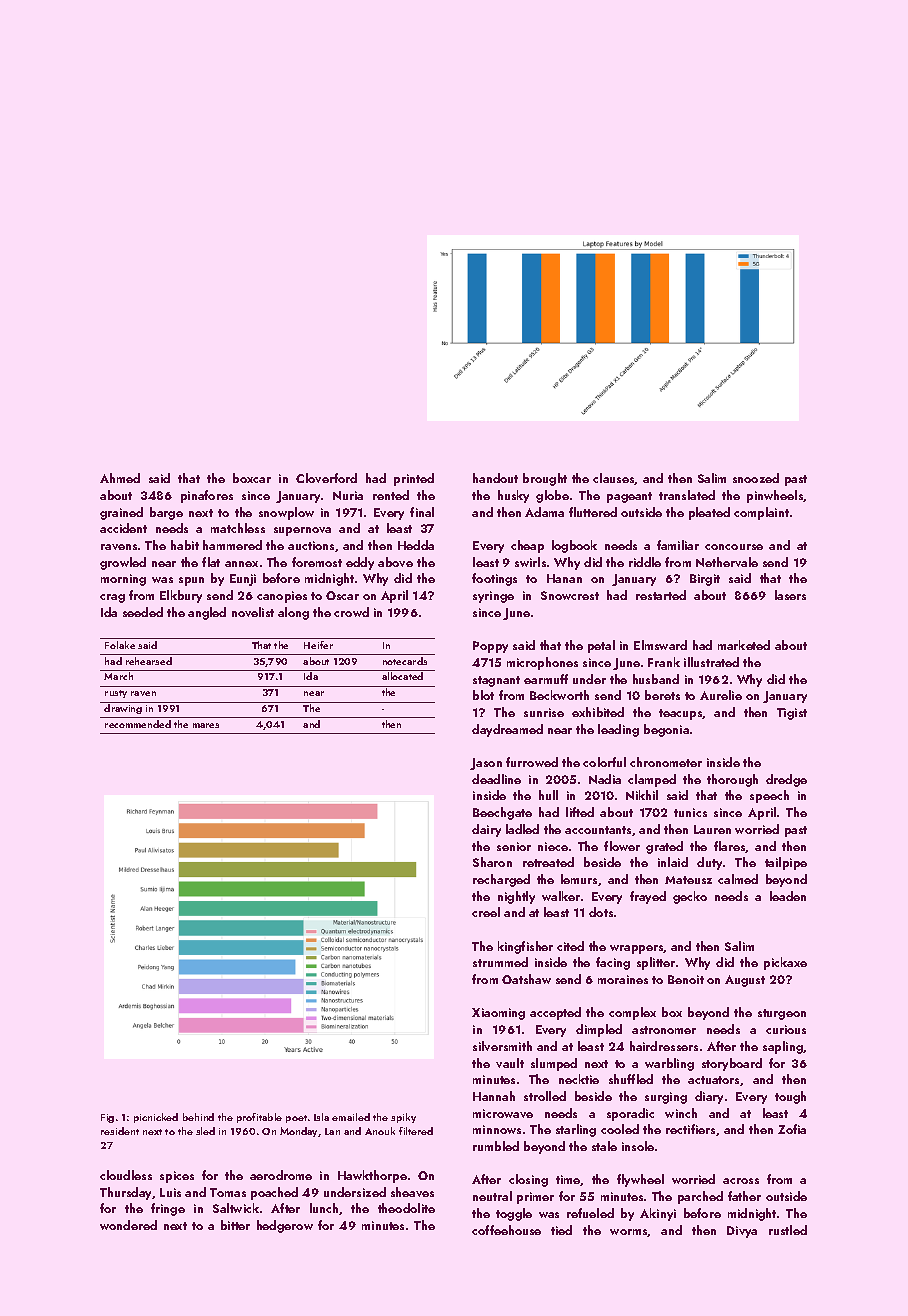  Describe the element at coordinates (712, 829) in the page. I see `Lauren` at that location.
